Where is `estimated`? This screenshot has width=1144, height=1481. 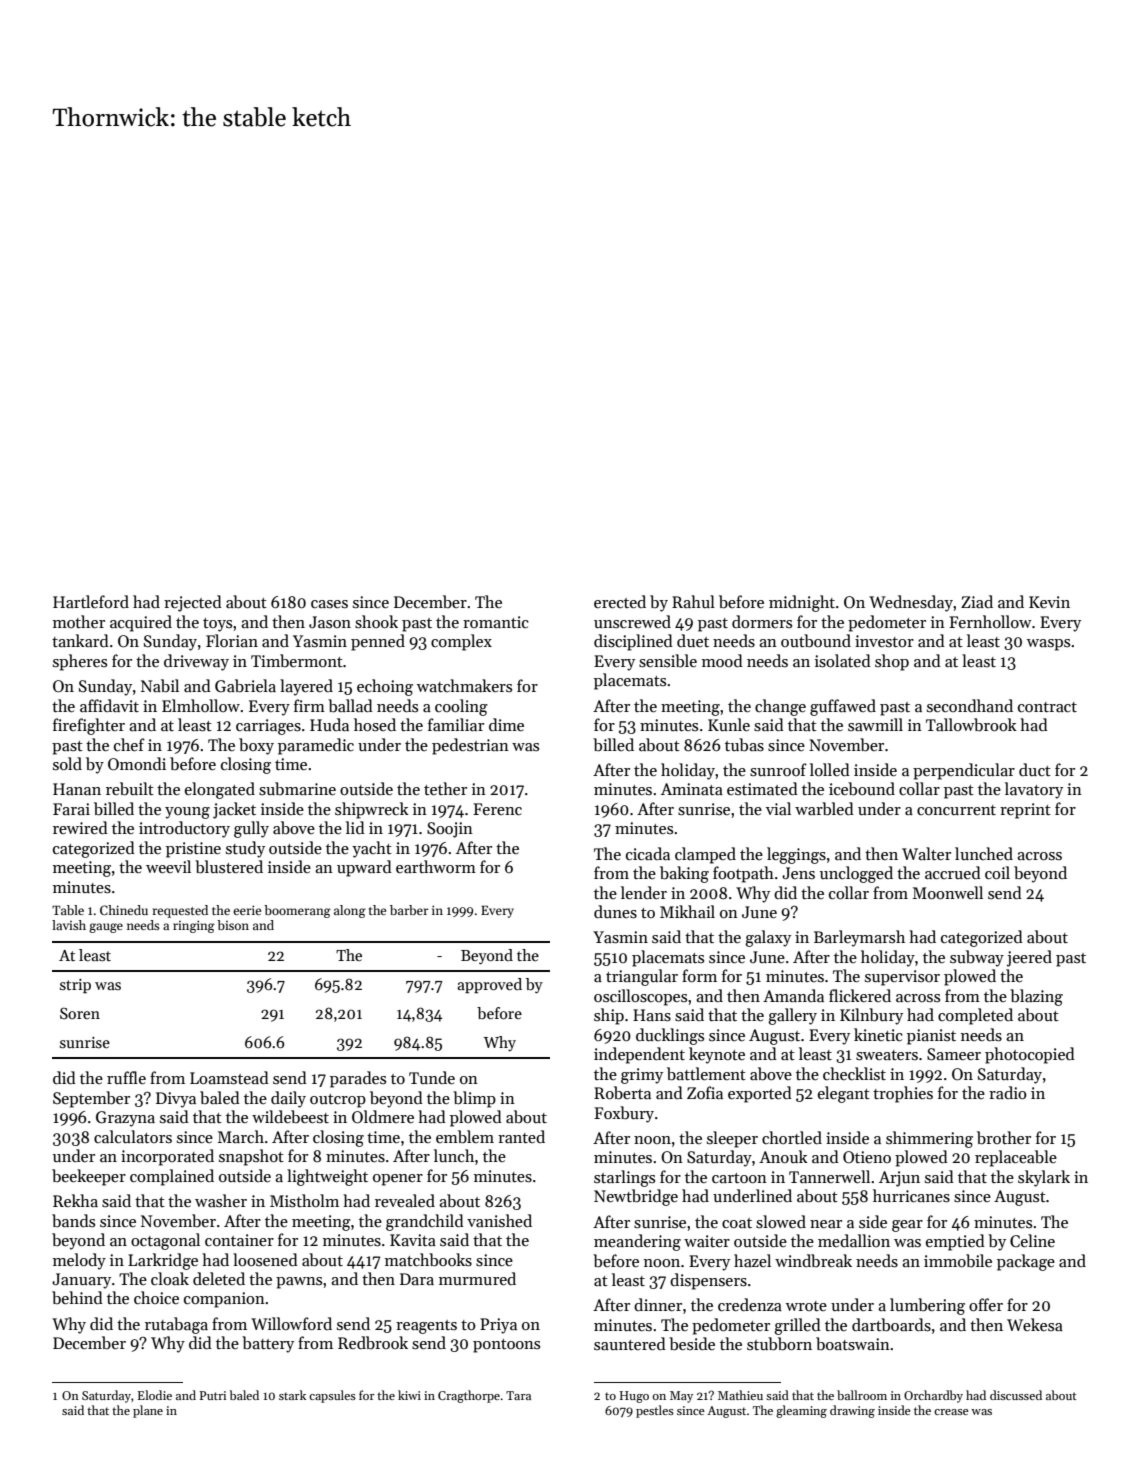 estimated is located at coordinates (762, 788).
